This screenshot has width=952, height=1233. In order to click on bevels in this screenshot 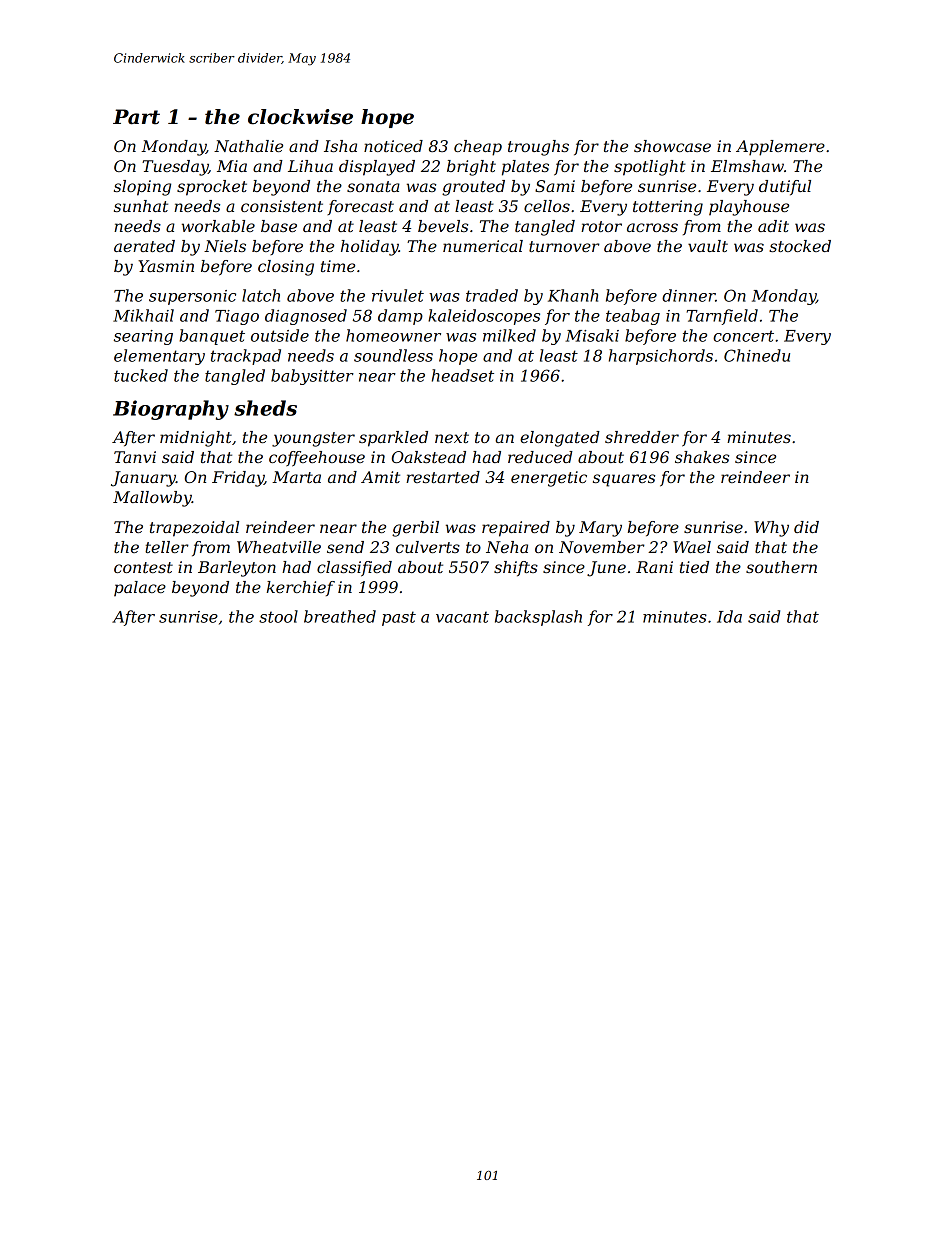, I will do `click(443, 226)`.
